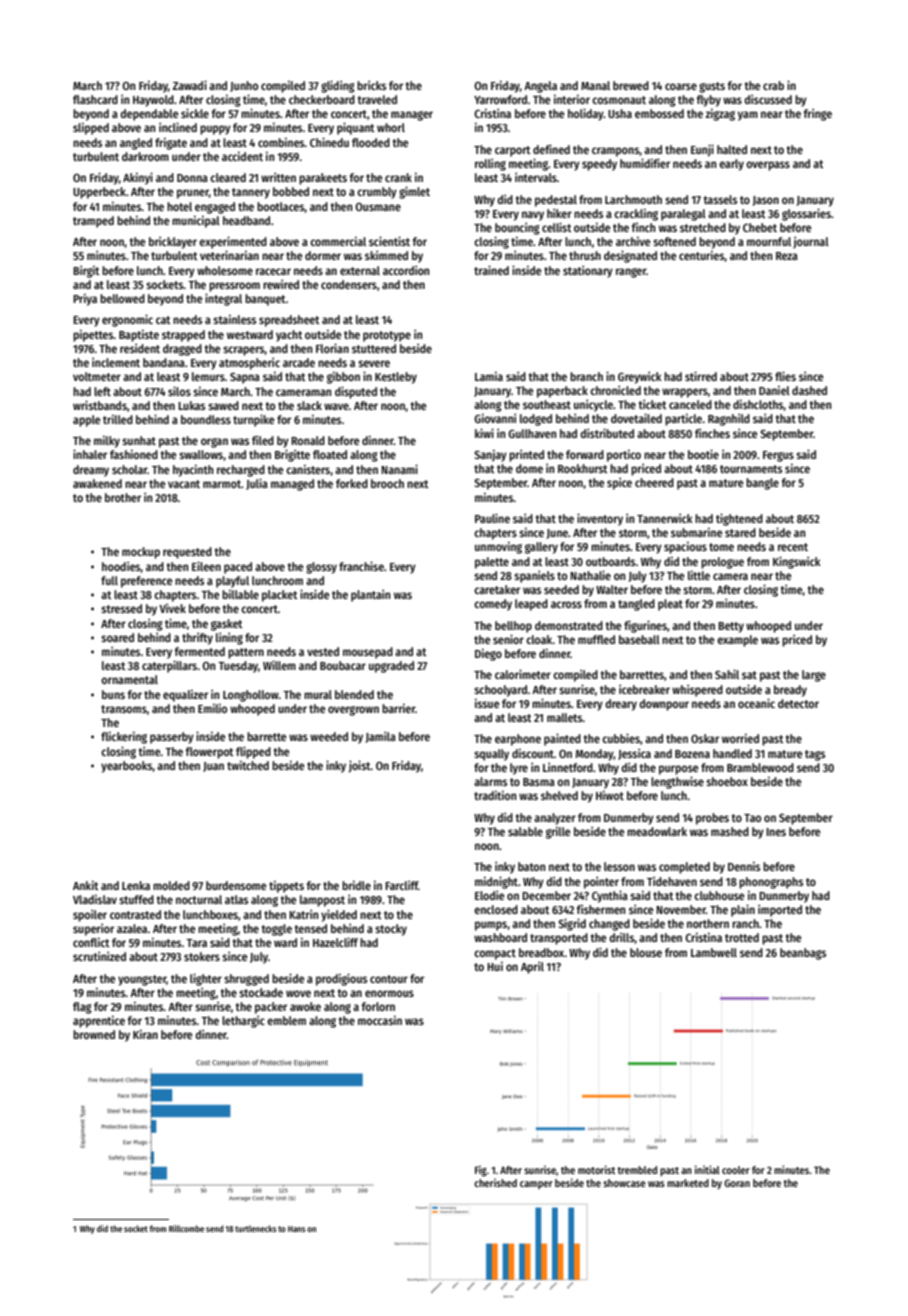 Image resolution: width=908 pixels, height=1316 pixels. What do you see at coordinates (664, 705) in the image?
I see `downpour` at bounding box center [664, 705].
